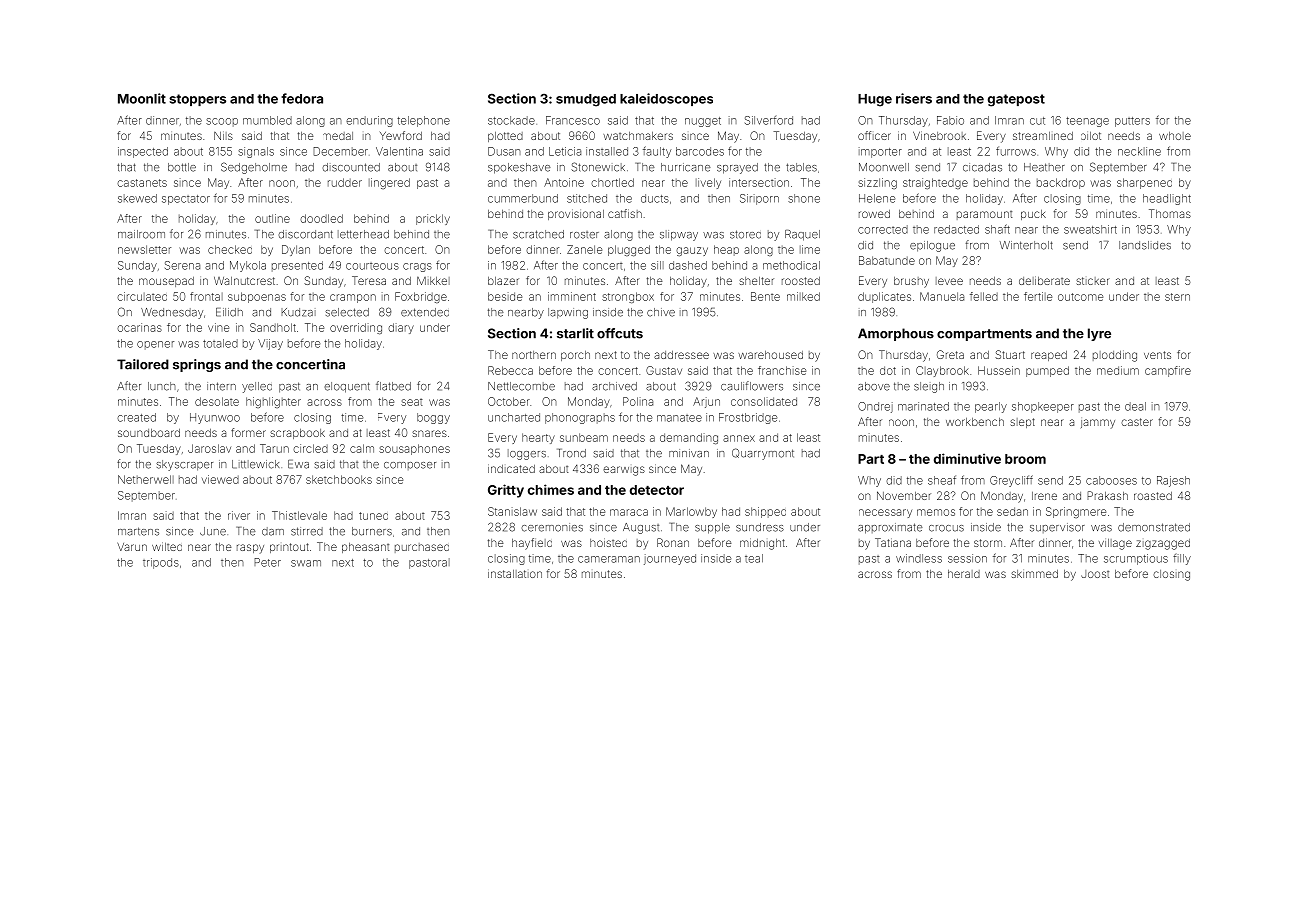 The image size is (1308, 924). Describe the element at coordinates (519, 168) in the screenshot. I see `spokeshave` at that location.
